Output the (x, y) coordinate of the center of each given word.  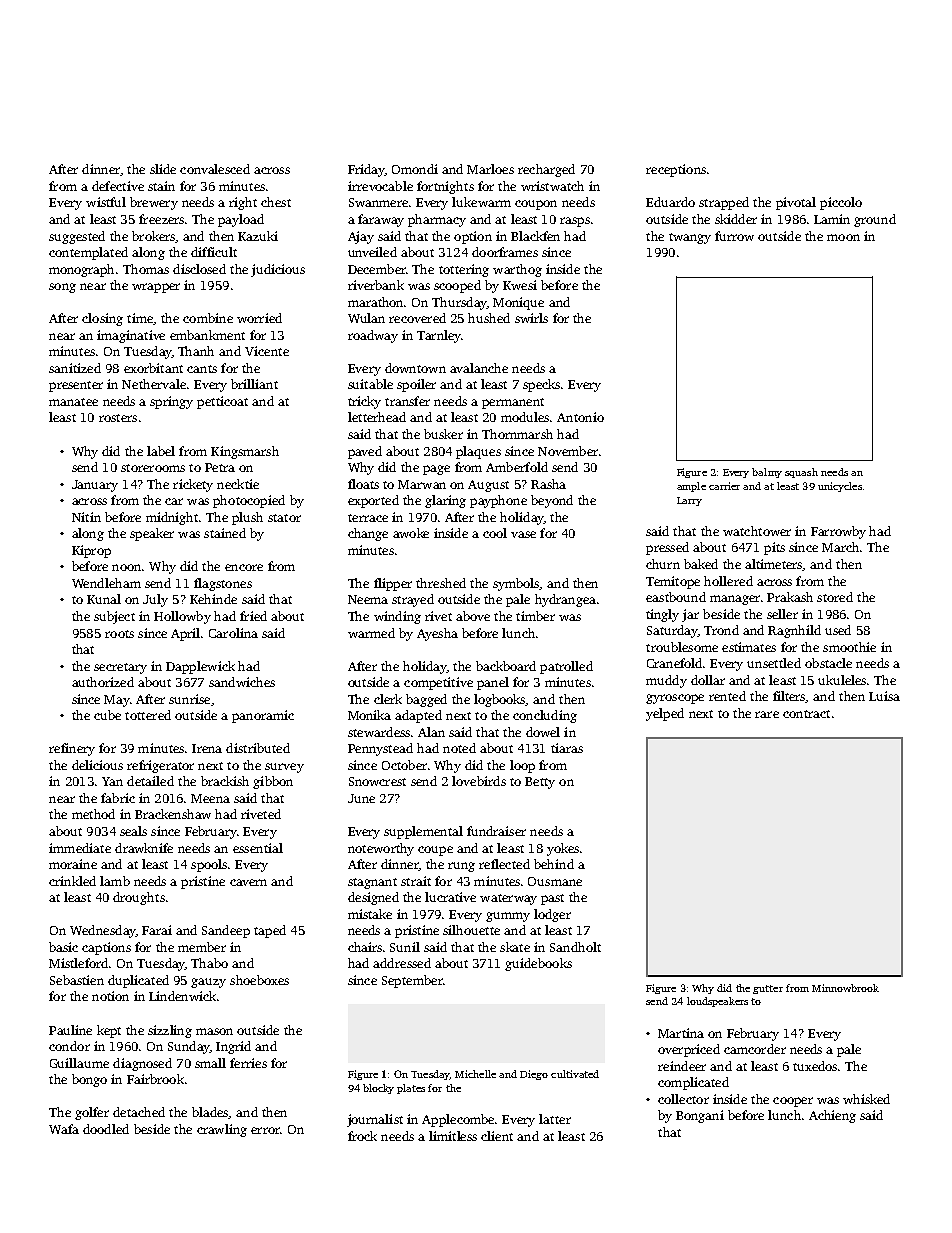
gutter (768, 989)
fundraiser (496, 831)
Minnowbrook (845, 988)
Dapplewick (200, 667)
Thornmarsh (517, 434)
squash (801, 473)
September (412, 981)
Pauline (70, 1030)
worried (259, 318)
